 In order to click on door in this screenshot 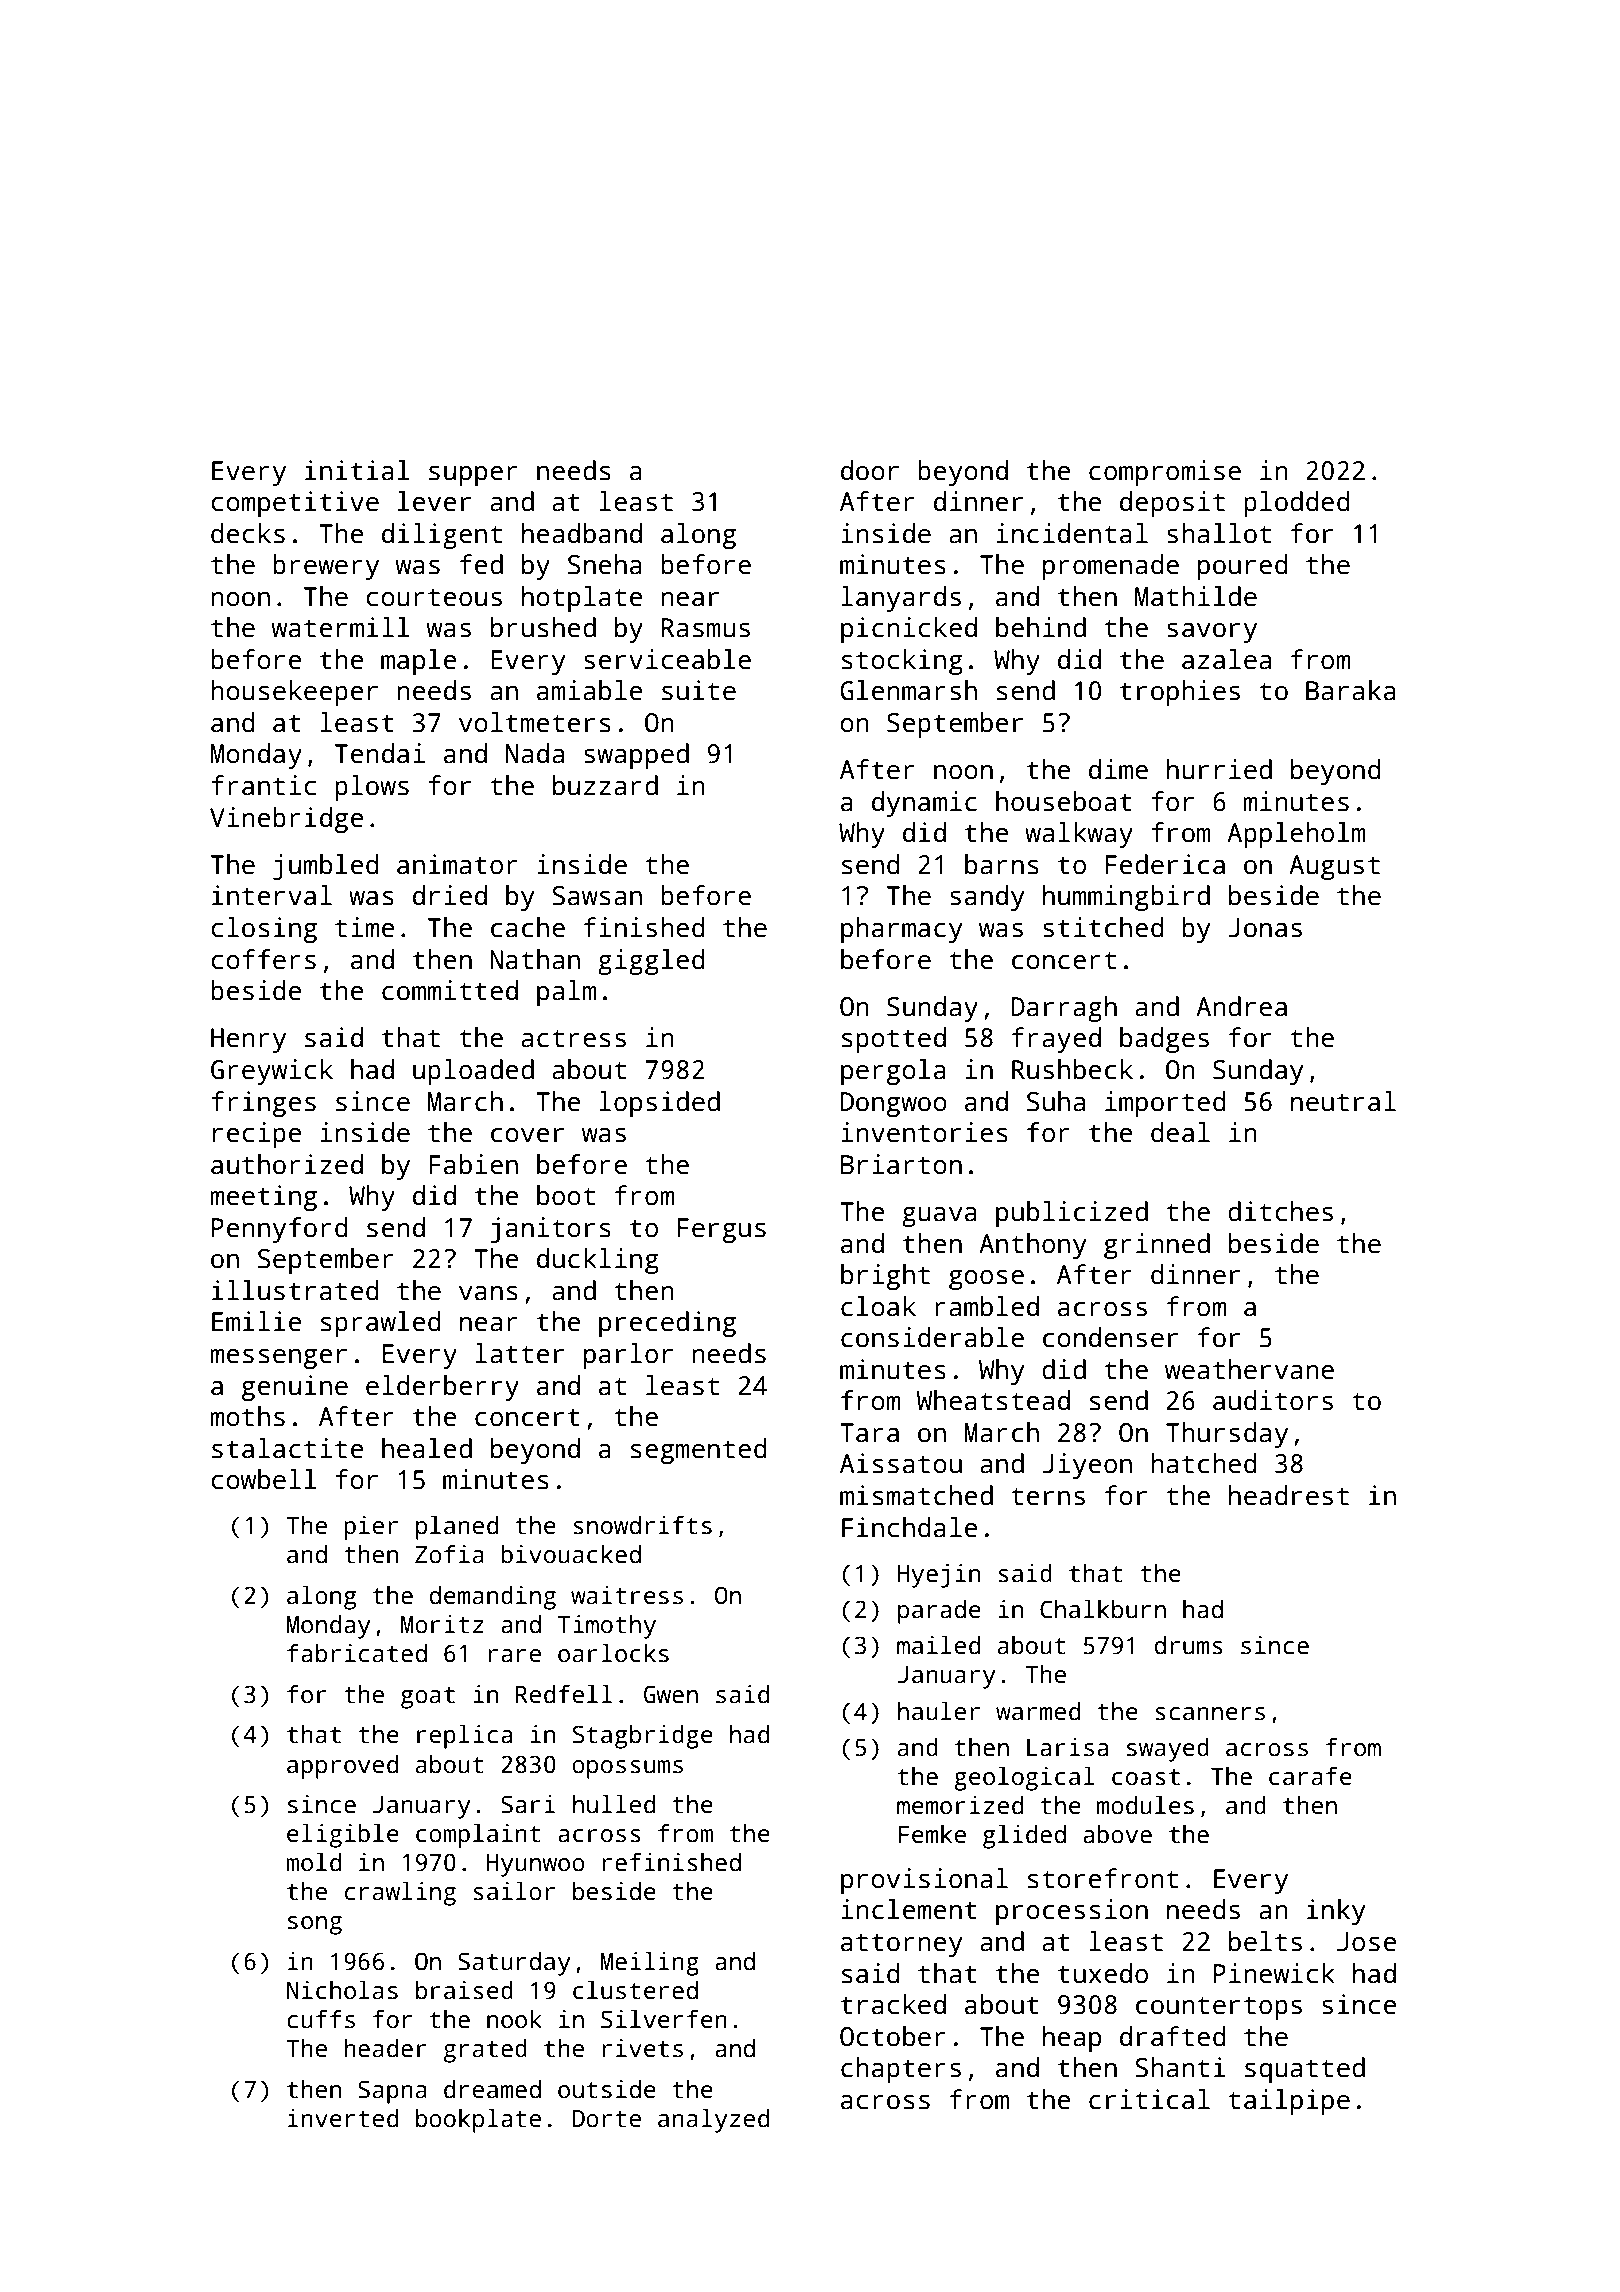, I will do `click(870, 470)`.
